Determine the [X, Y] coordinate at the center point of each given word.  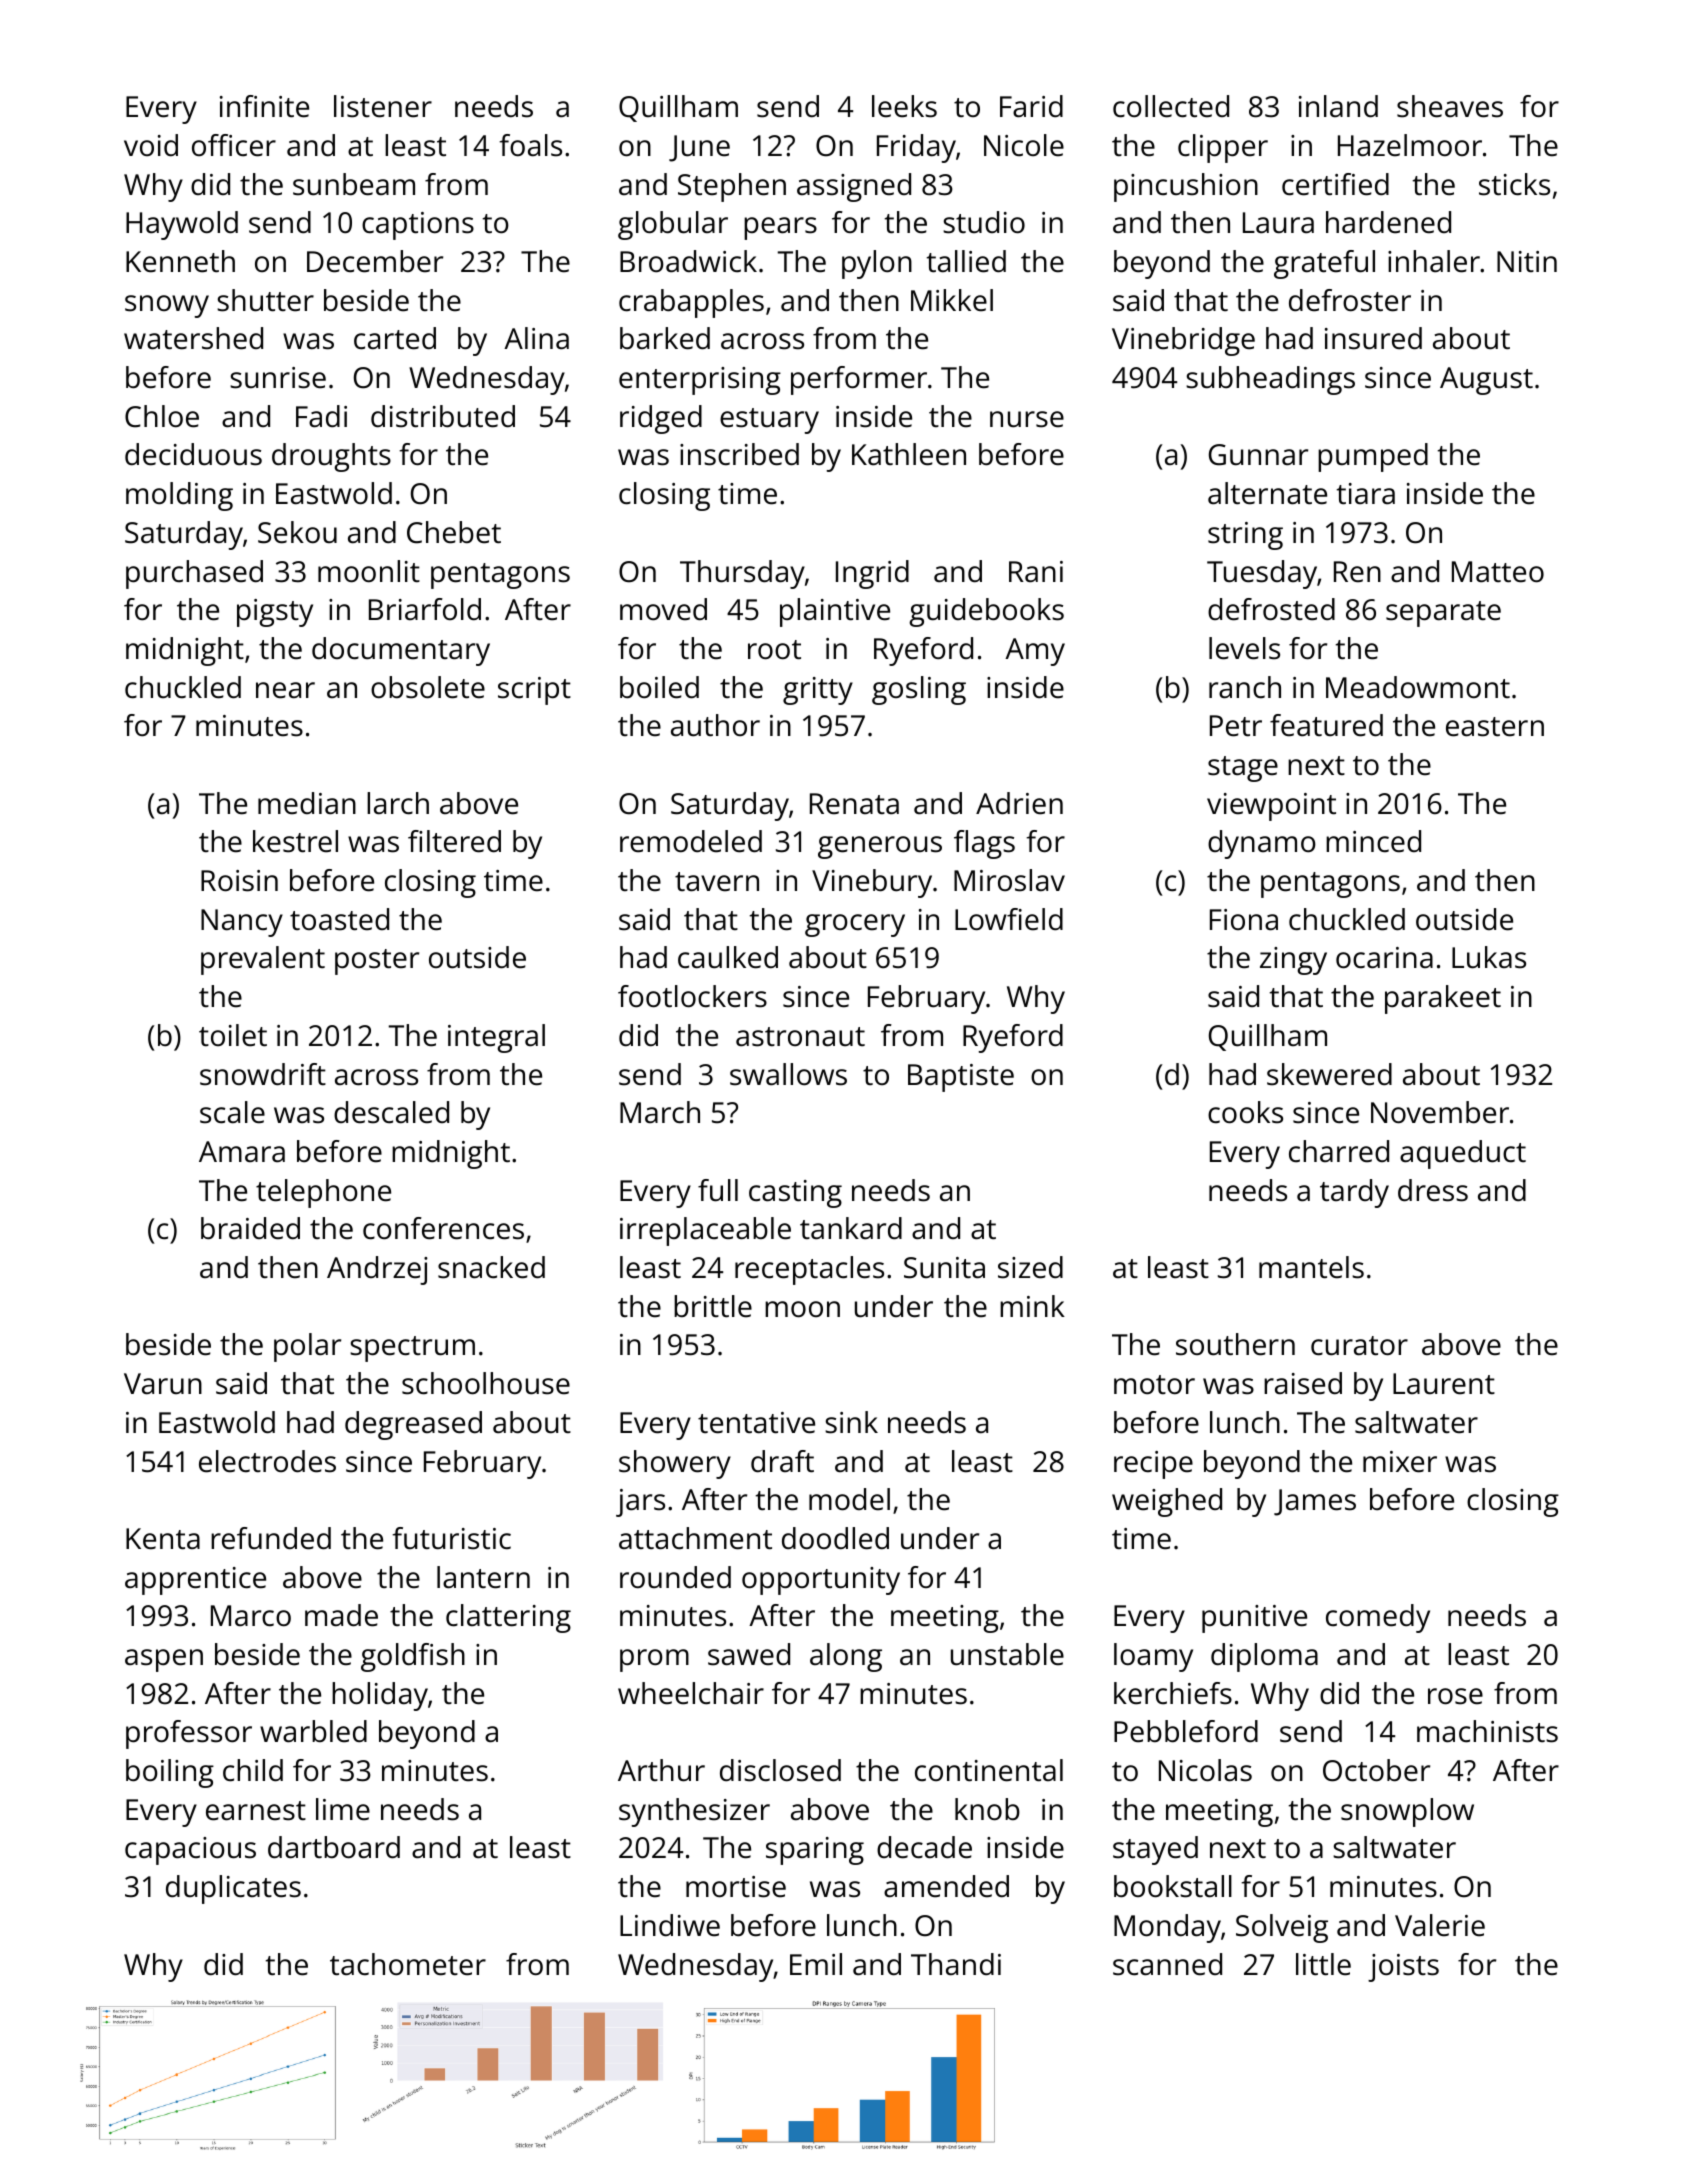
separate [1443, 614]
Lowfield [1009, 919]
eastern [1495, 727]
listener [383, 106]
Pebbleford [1186, 1731]
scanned [1167, 1964]
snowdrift [263, 1074]
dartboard [334, 1847]
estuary [769, 421]
